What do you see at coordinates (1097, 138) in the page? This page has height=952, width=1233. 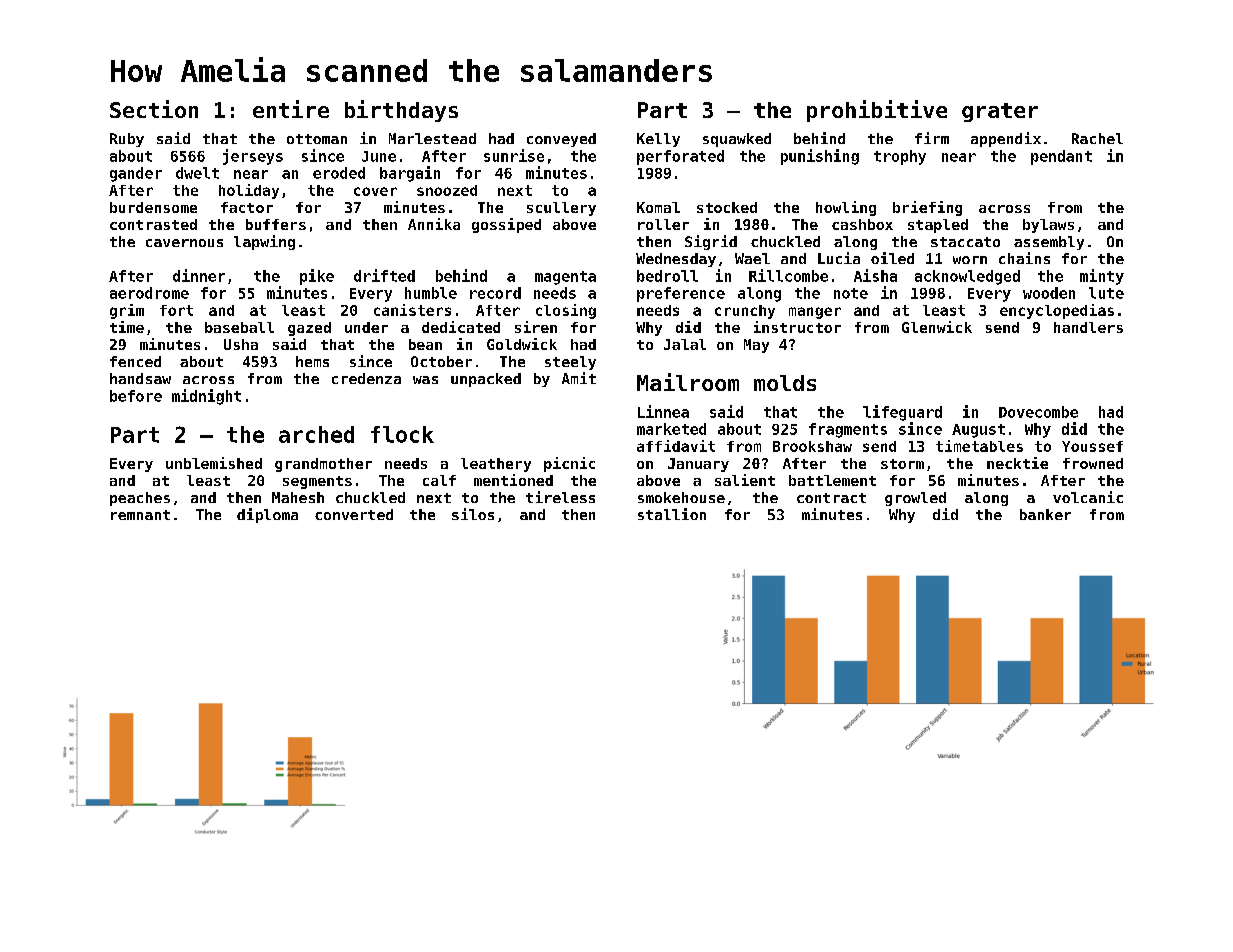 I see `Rachel` at bounding box center [1097, 138].
